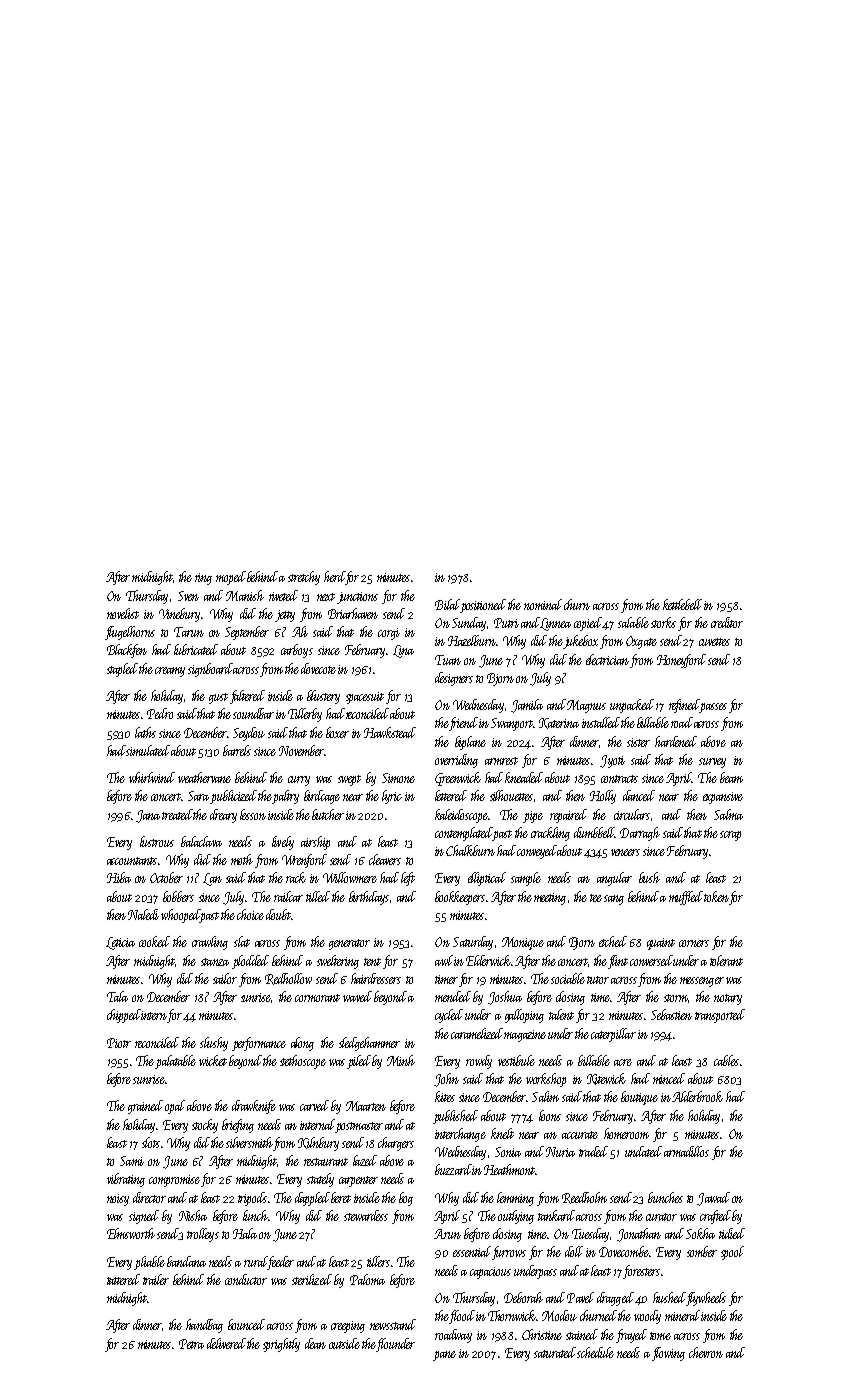 The width and height of the page is (849, 1400). What do you see at coordinates (226, 1343) in the page?
I see `delivered` at bounding box center [226, 1343].
